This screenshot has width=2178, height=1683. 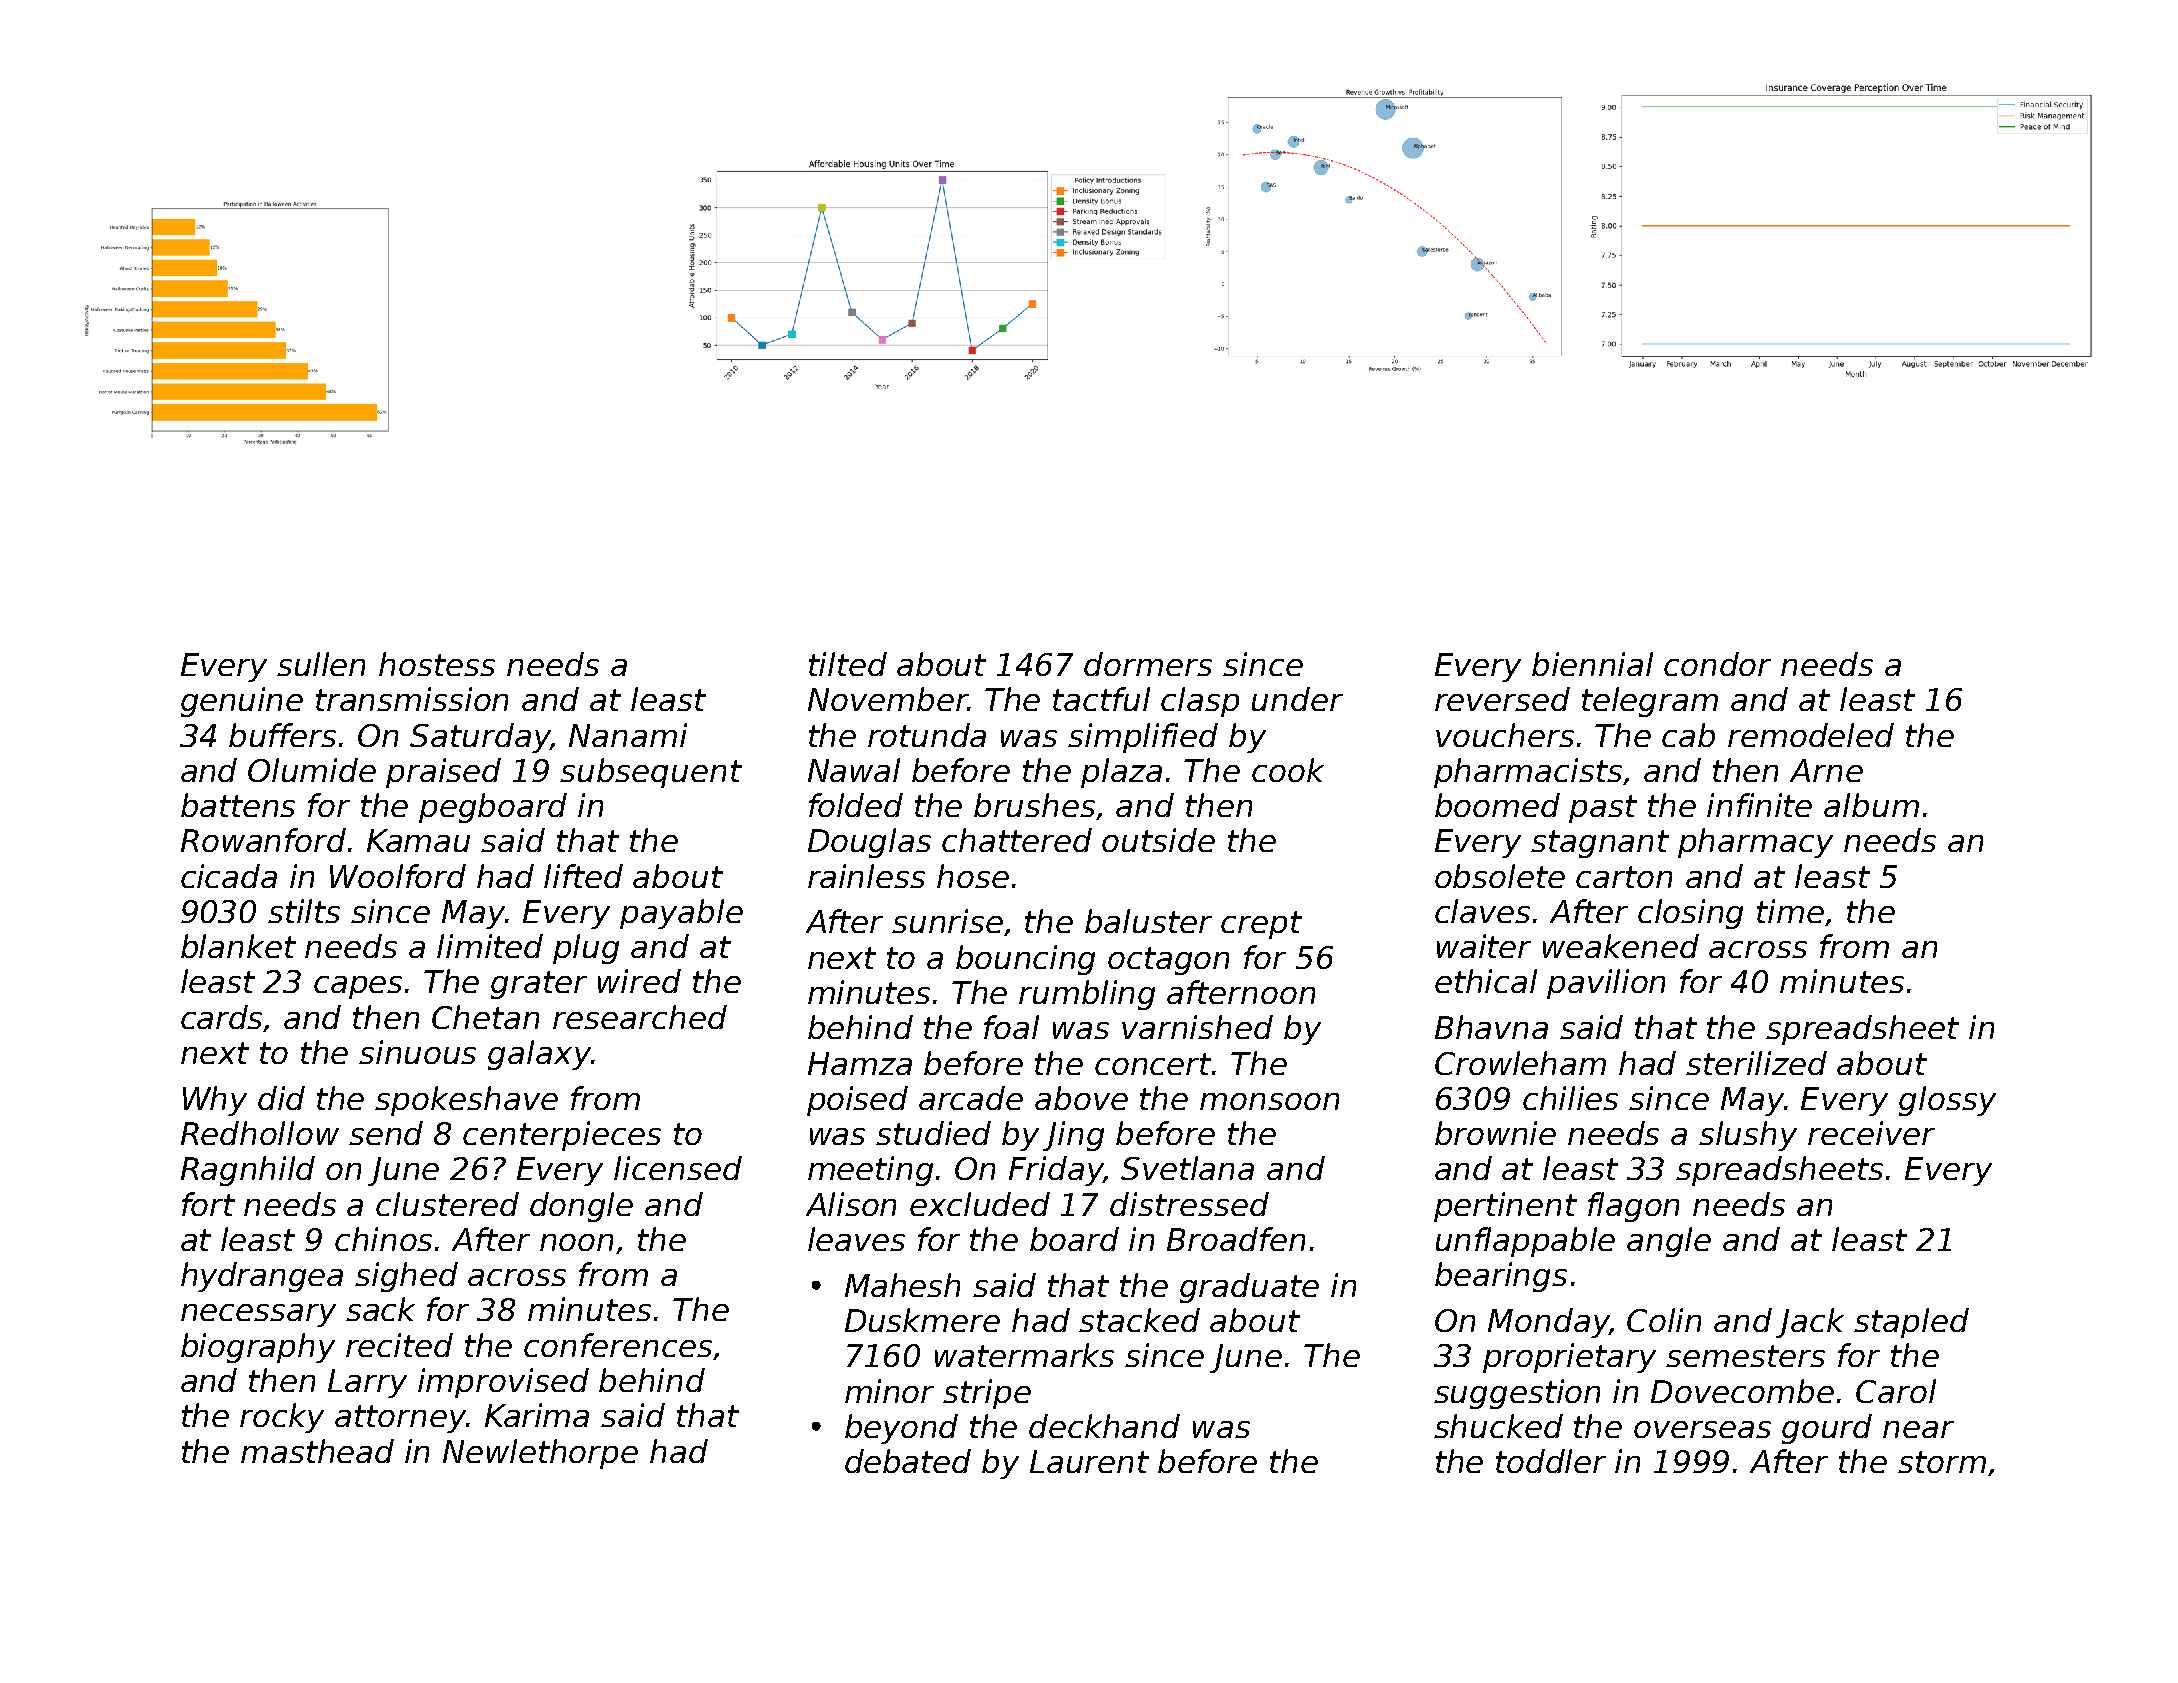 I want to click on chinos, so click(x=383, y=1239).
